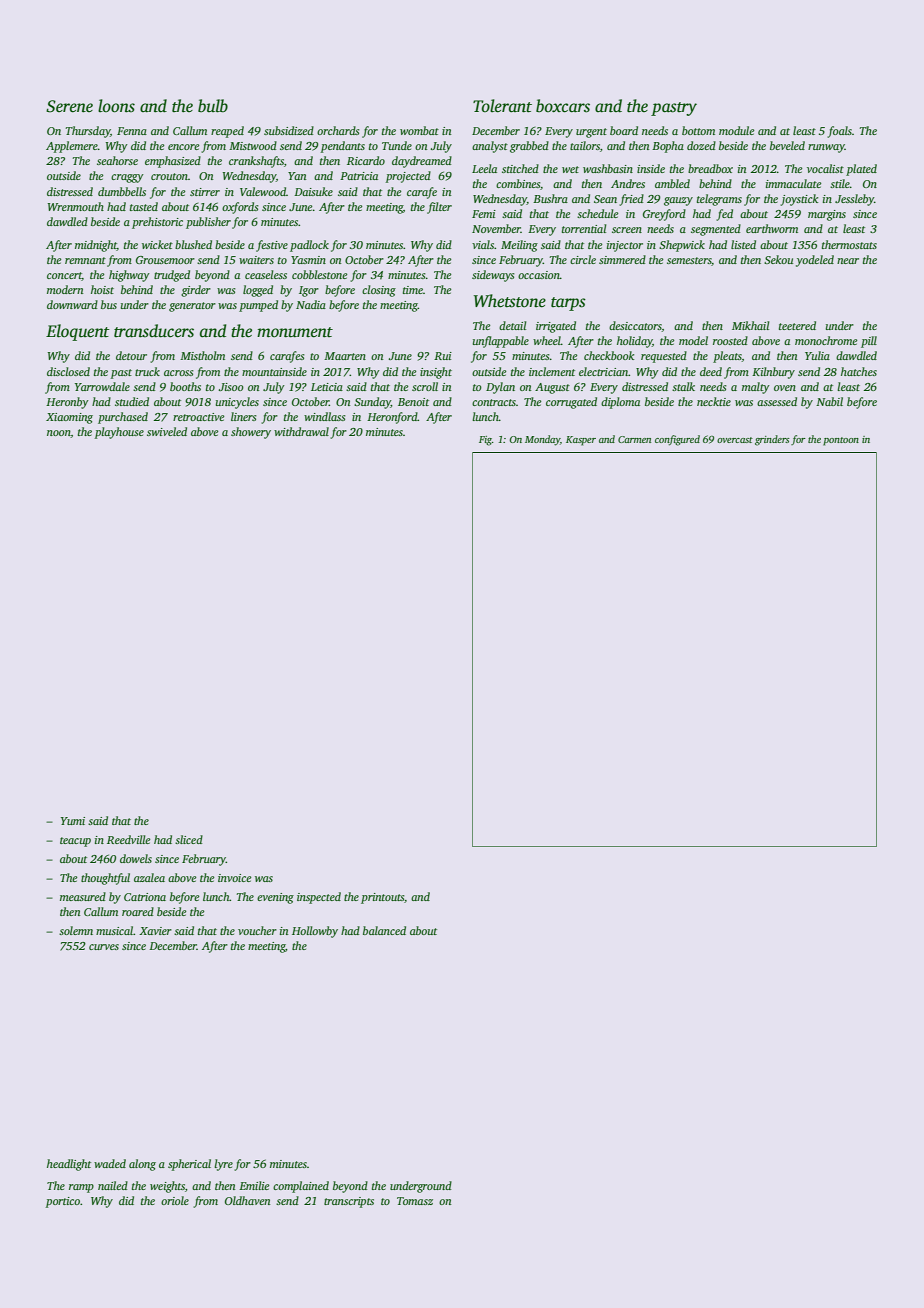 This document has height=1308, width=924. What do you see at coordinates (319, 898) in the document?
I see `inspected` at bounding box center [319, 898].
